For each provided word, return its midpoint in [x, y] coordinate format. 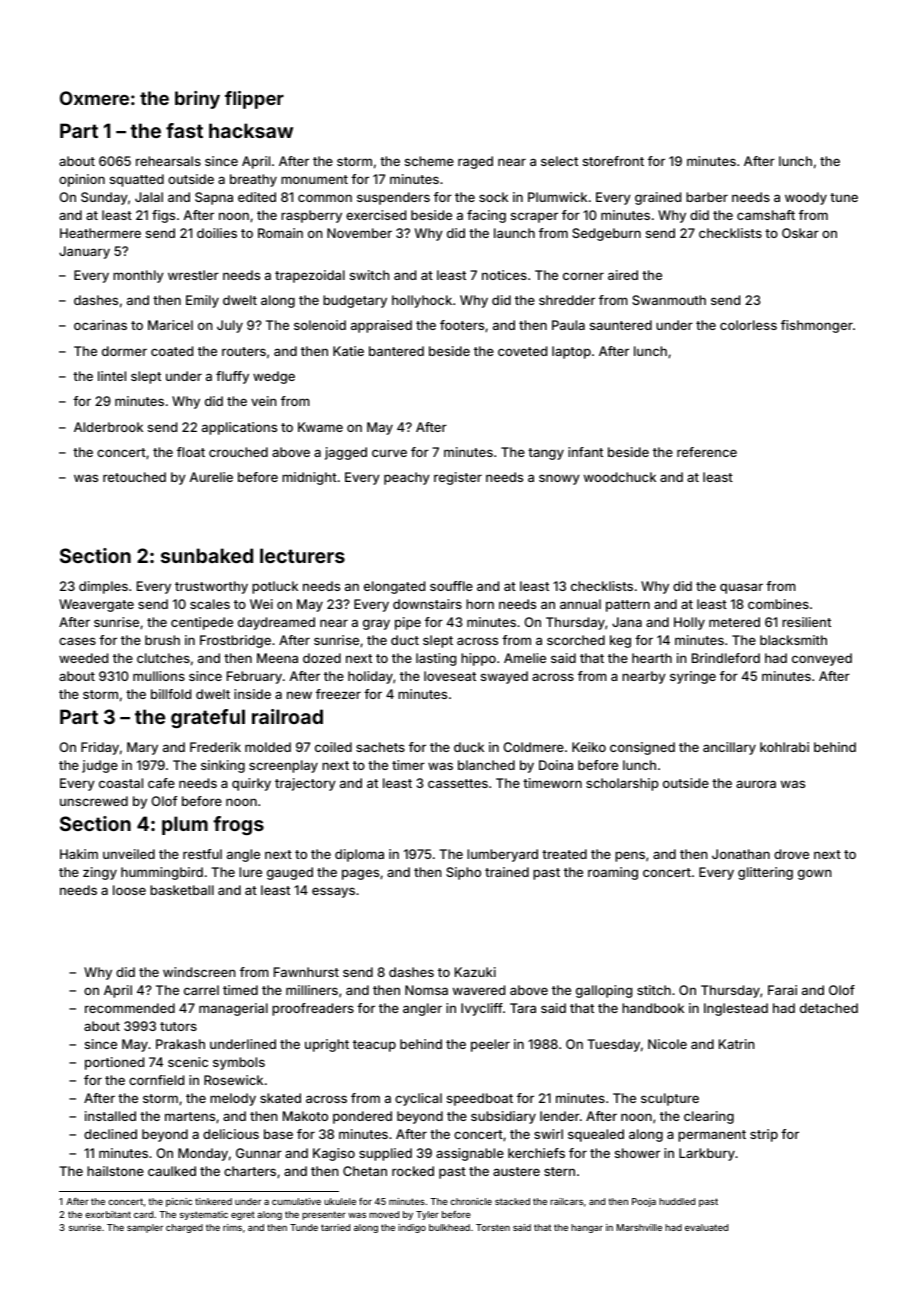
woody [806, 198]
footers [462, 325]
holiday [370, 677]
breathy [253, 180]
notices [504, 275]
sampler [145, 1228]
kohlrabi [784, 747]
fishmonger [817, 326]
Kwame [320, 427]
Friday [100, 748]
